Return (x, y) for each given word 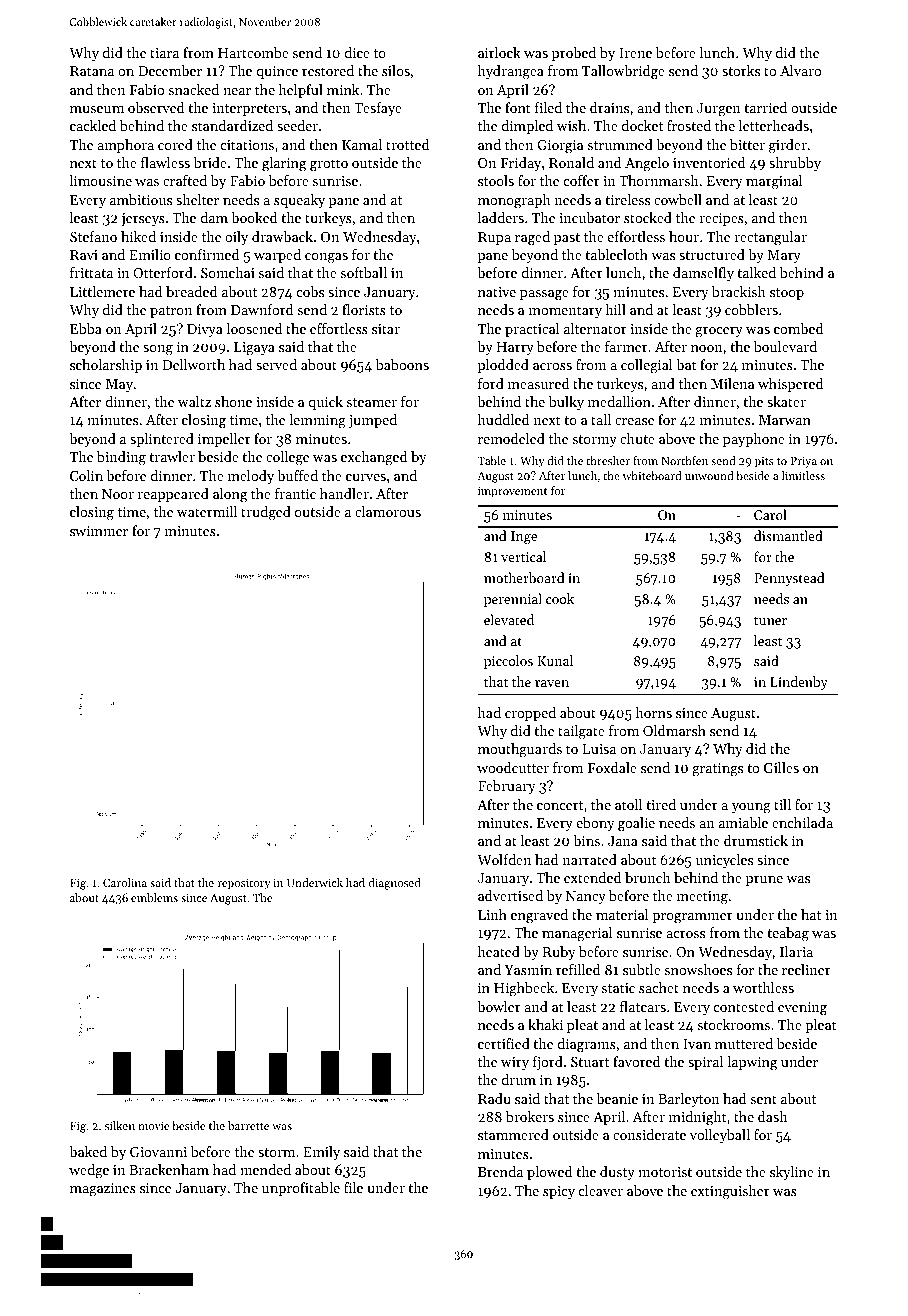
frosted (689, 125)
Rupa (494, 238)
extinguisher (730, 1192)
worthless (763, 987)
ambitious (141, 199)
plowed (549, 1173)
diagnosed (395, 884)
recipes (722, 219)
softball (364, 272)
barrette (248, 1125)
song (158, 350)
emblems (154, 897)
